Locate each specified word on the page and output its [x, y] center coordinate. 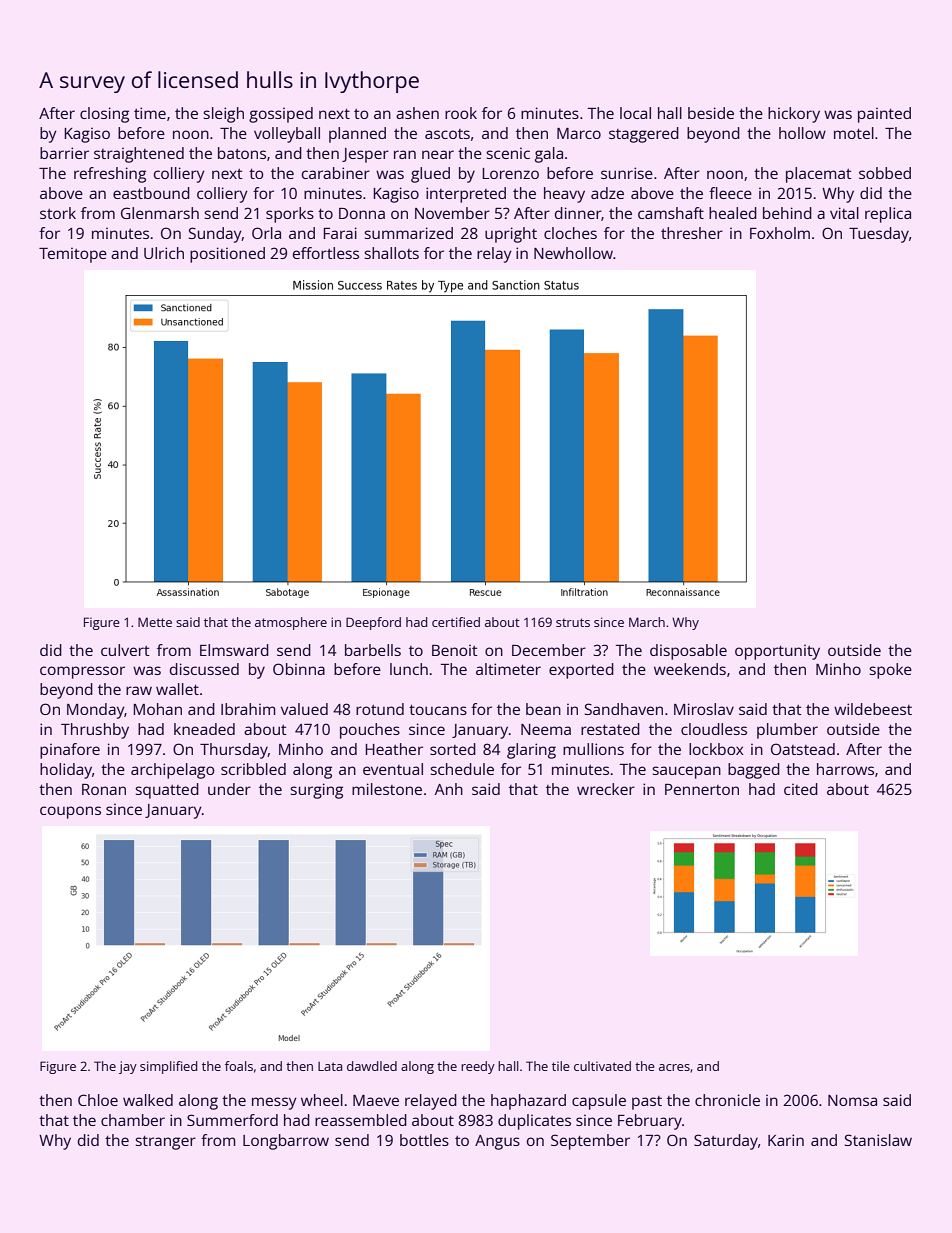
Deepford [373, 623]
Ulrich [164, 253]
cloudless [714, 729]
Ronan [104, 789]
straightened [139, 155]
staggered [644, 135]
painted [884, 115]
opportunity [777, 652]
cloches [570, 233]
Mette [155, 622]
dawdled [372, 1066]
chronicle [727, 1100]
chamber [133, 1120]
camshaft [671, 213]
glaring [531, 751]
